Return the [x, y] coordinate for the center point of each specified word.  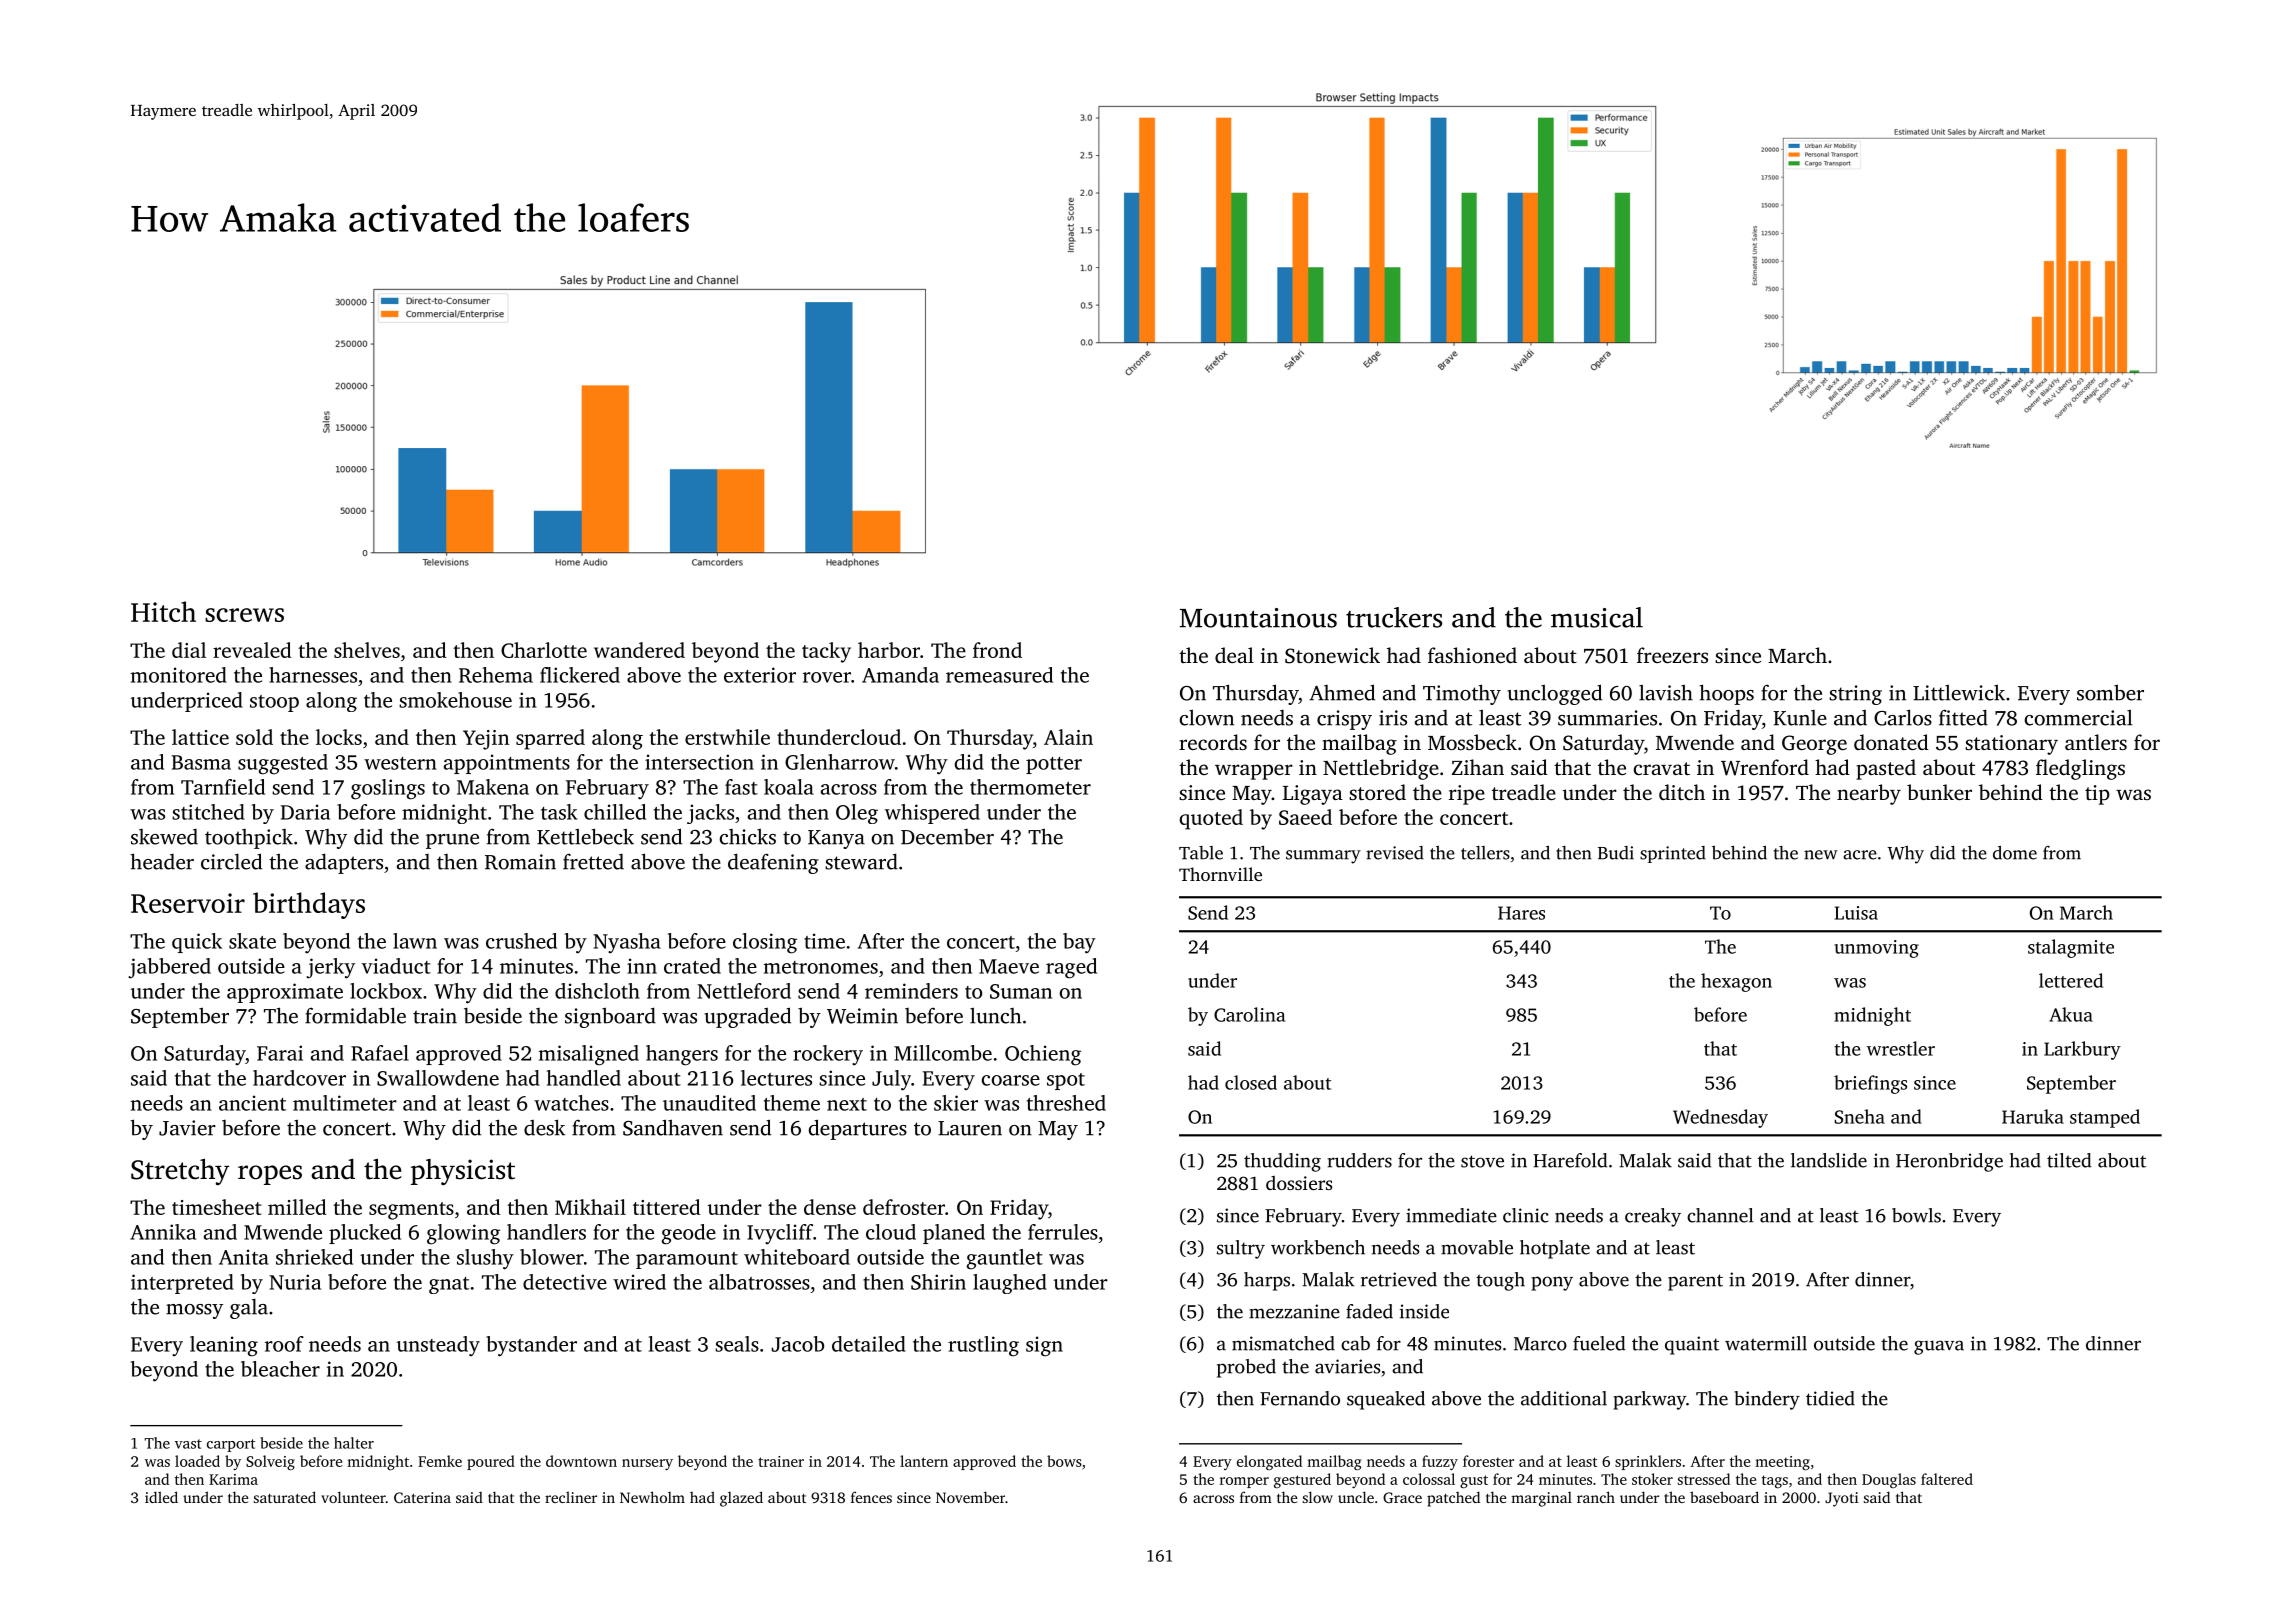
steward [861, 861]
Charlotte [544, 650]
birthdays [309, 905]
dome [2015, 853]
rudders [1359, 1160]
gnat [449, 1285]
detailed [869, 1344]
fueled [1599, 1343]
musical [1597, 617]
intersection [699, 762]
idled [161, 1497]
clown [1207, 717]
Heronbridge [1949, 1162]
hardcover [299, 1078]
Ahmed [1342, 692]
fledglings [2080, 769]
